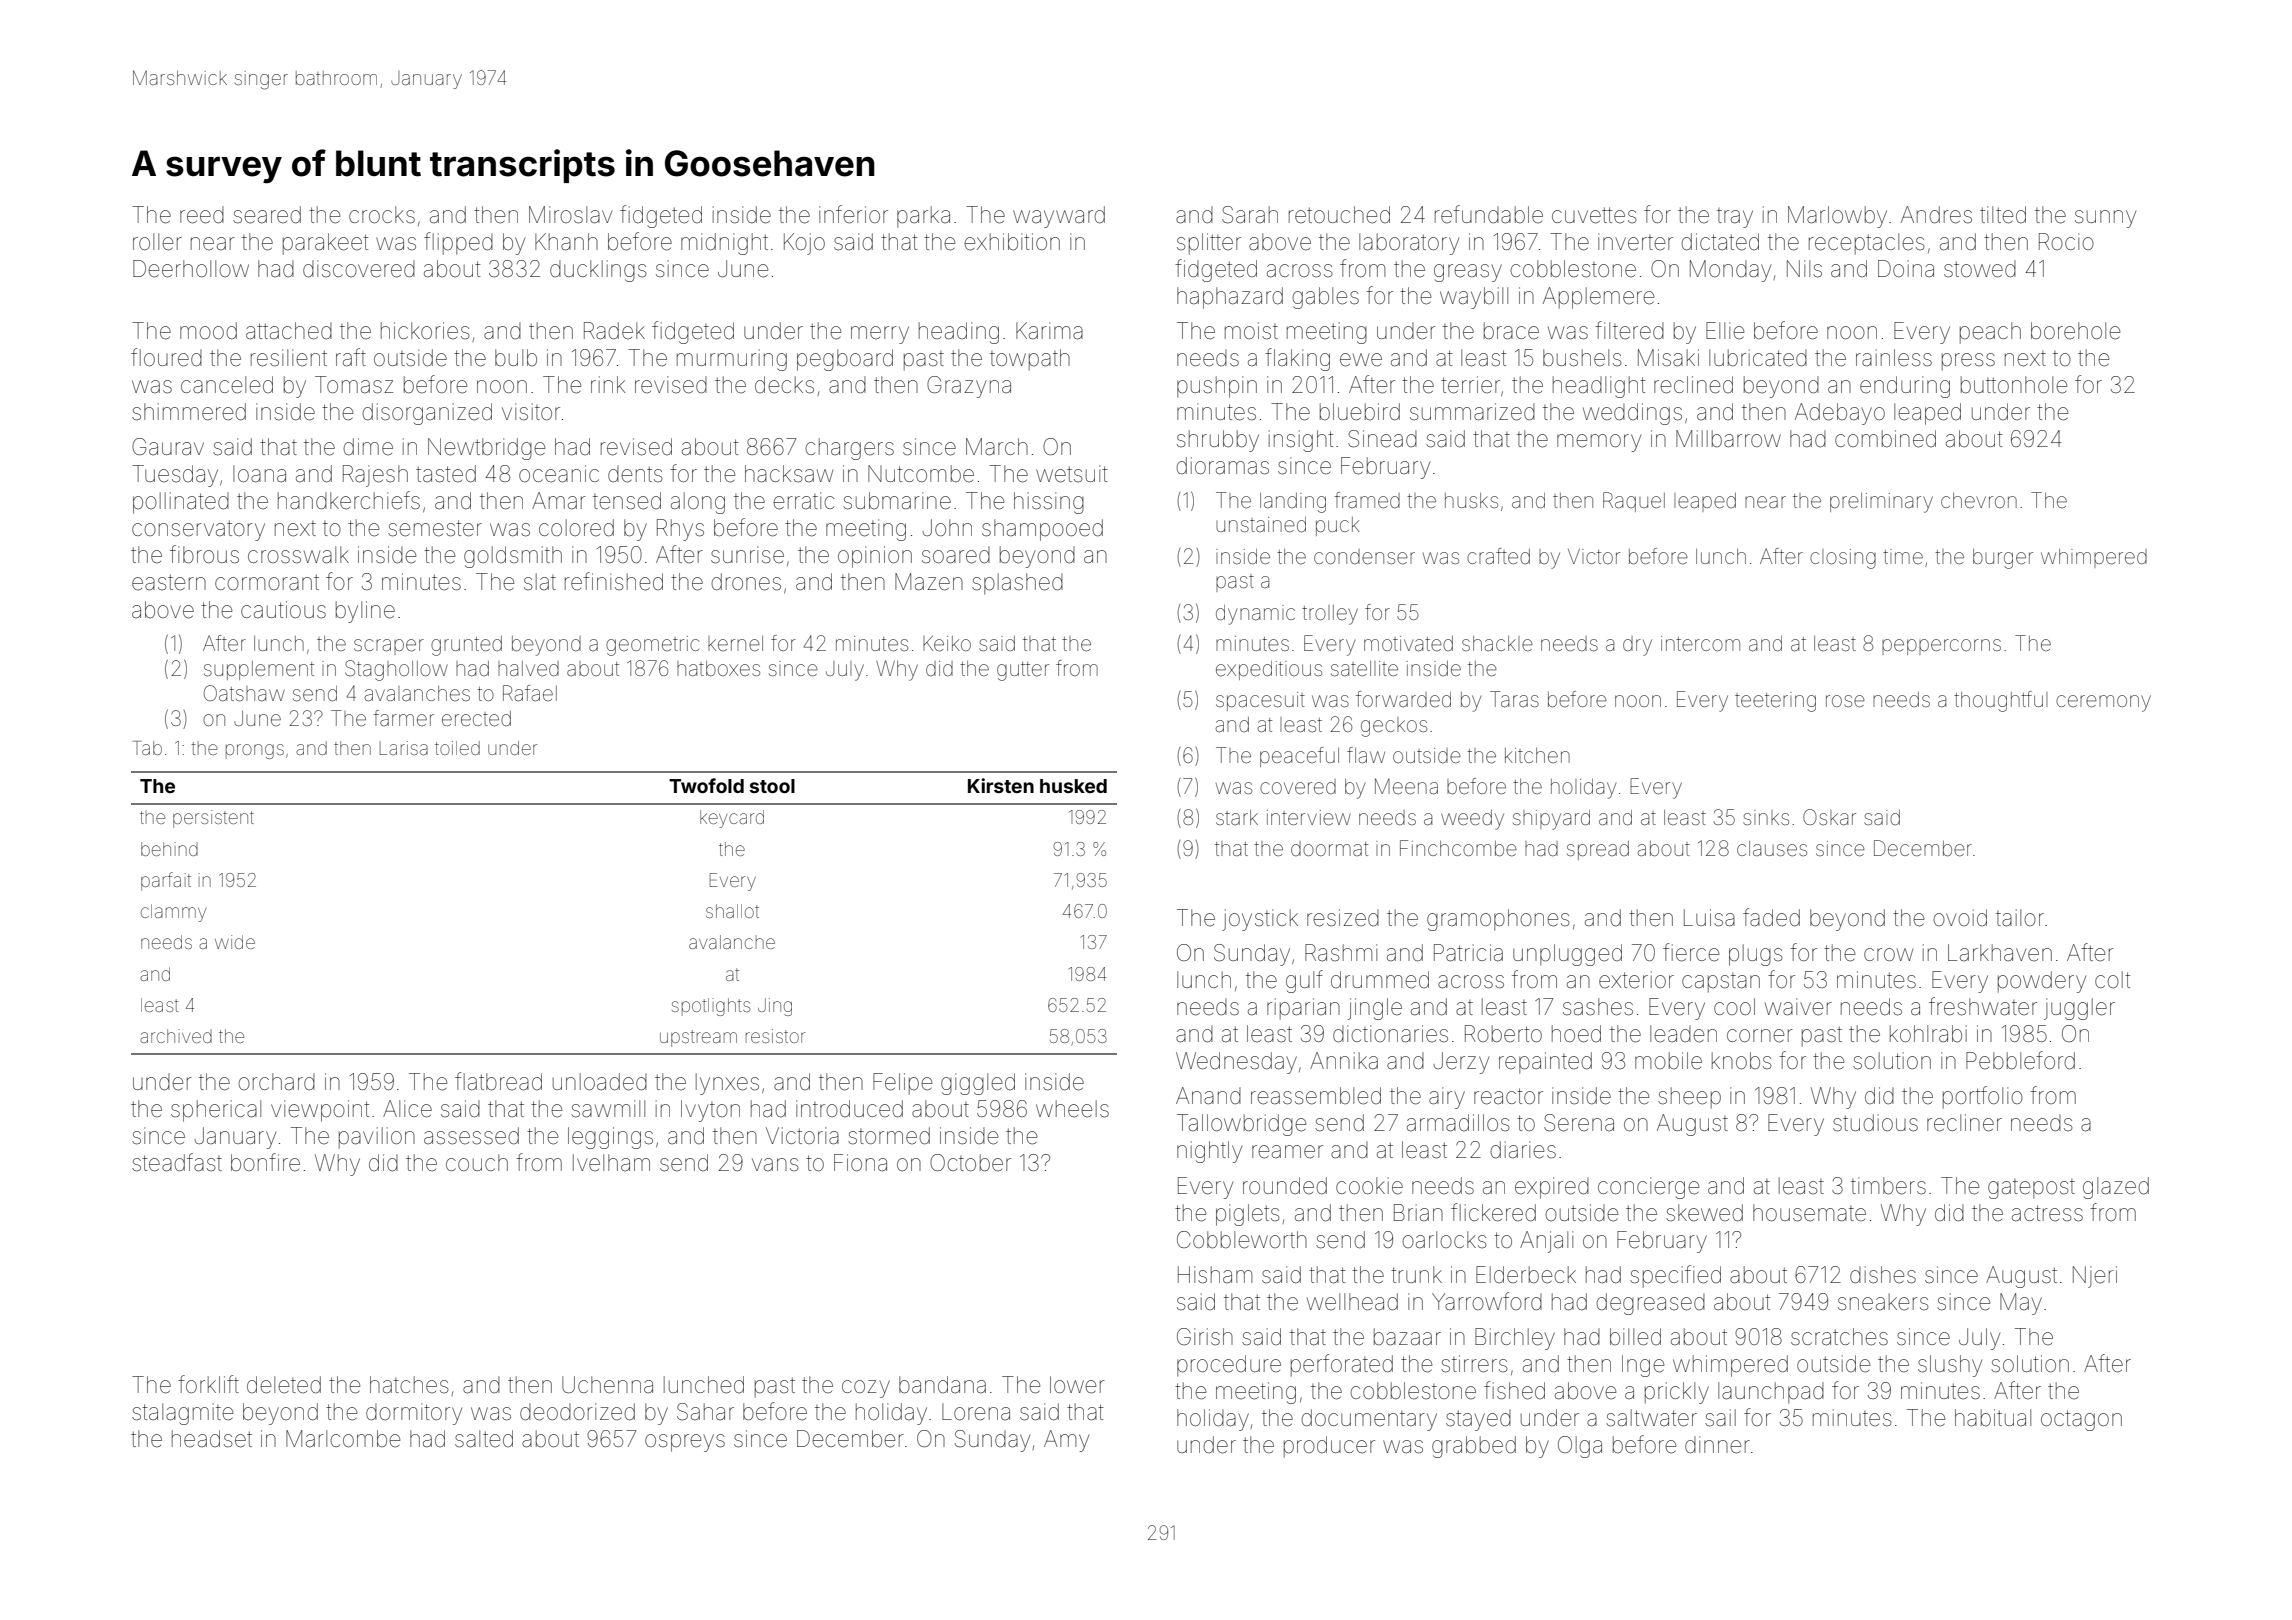  Describe the element at coordinates (1260, 920) in the image. I see `joystick` at that location.
